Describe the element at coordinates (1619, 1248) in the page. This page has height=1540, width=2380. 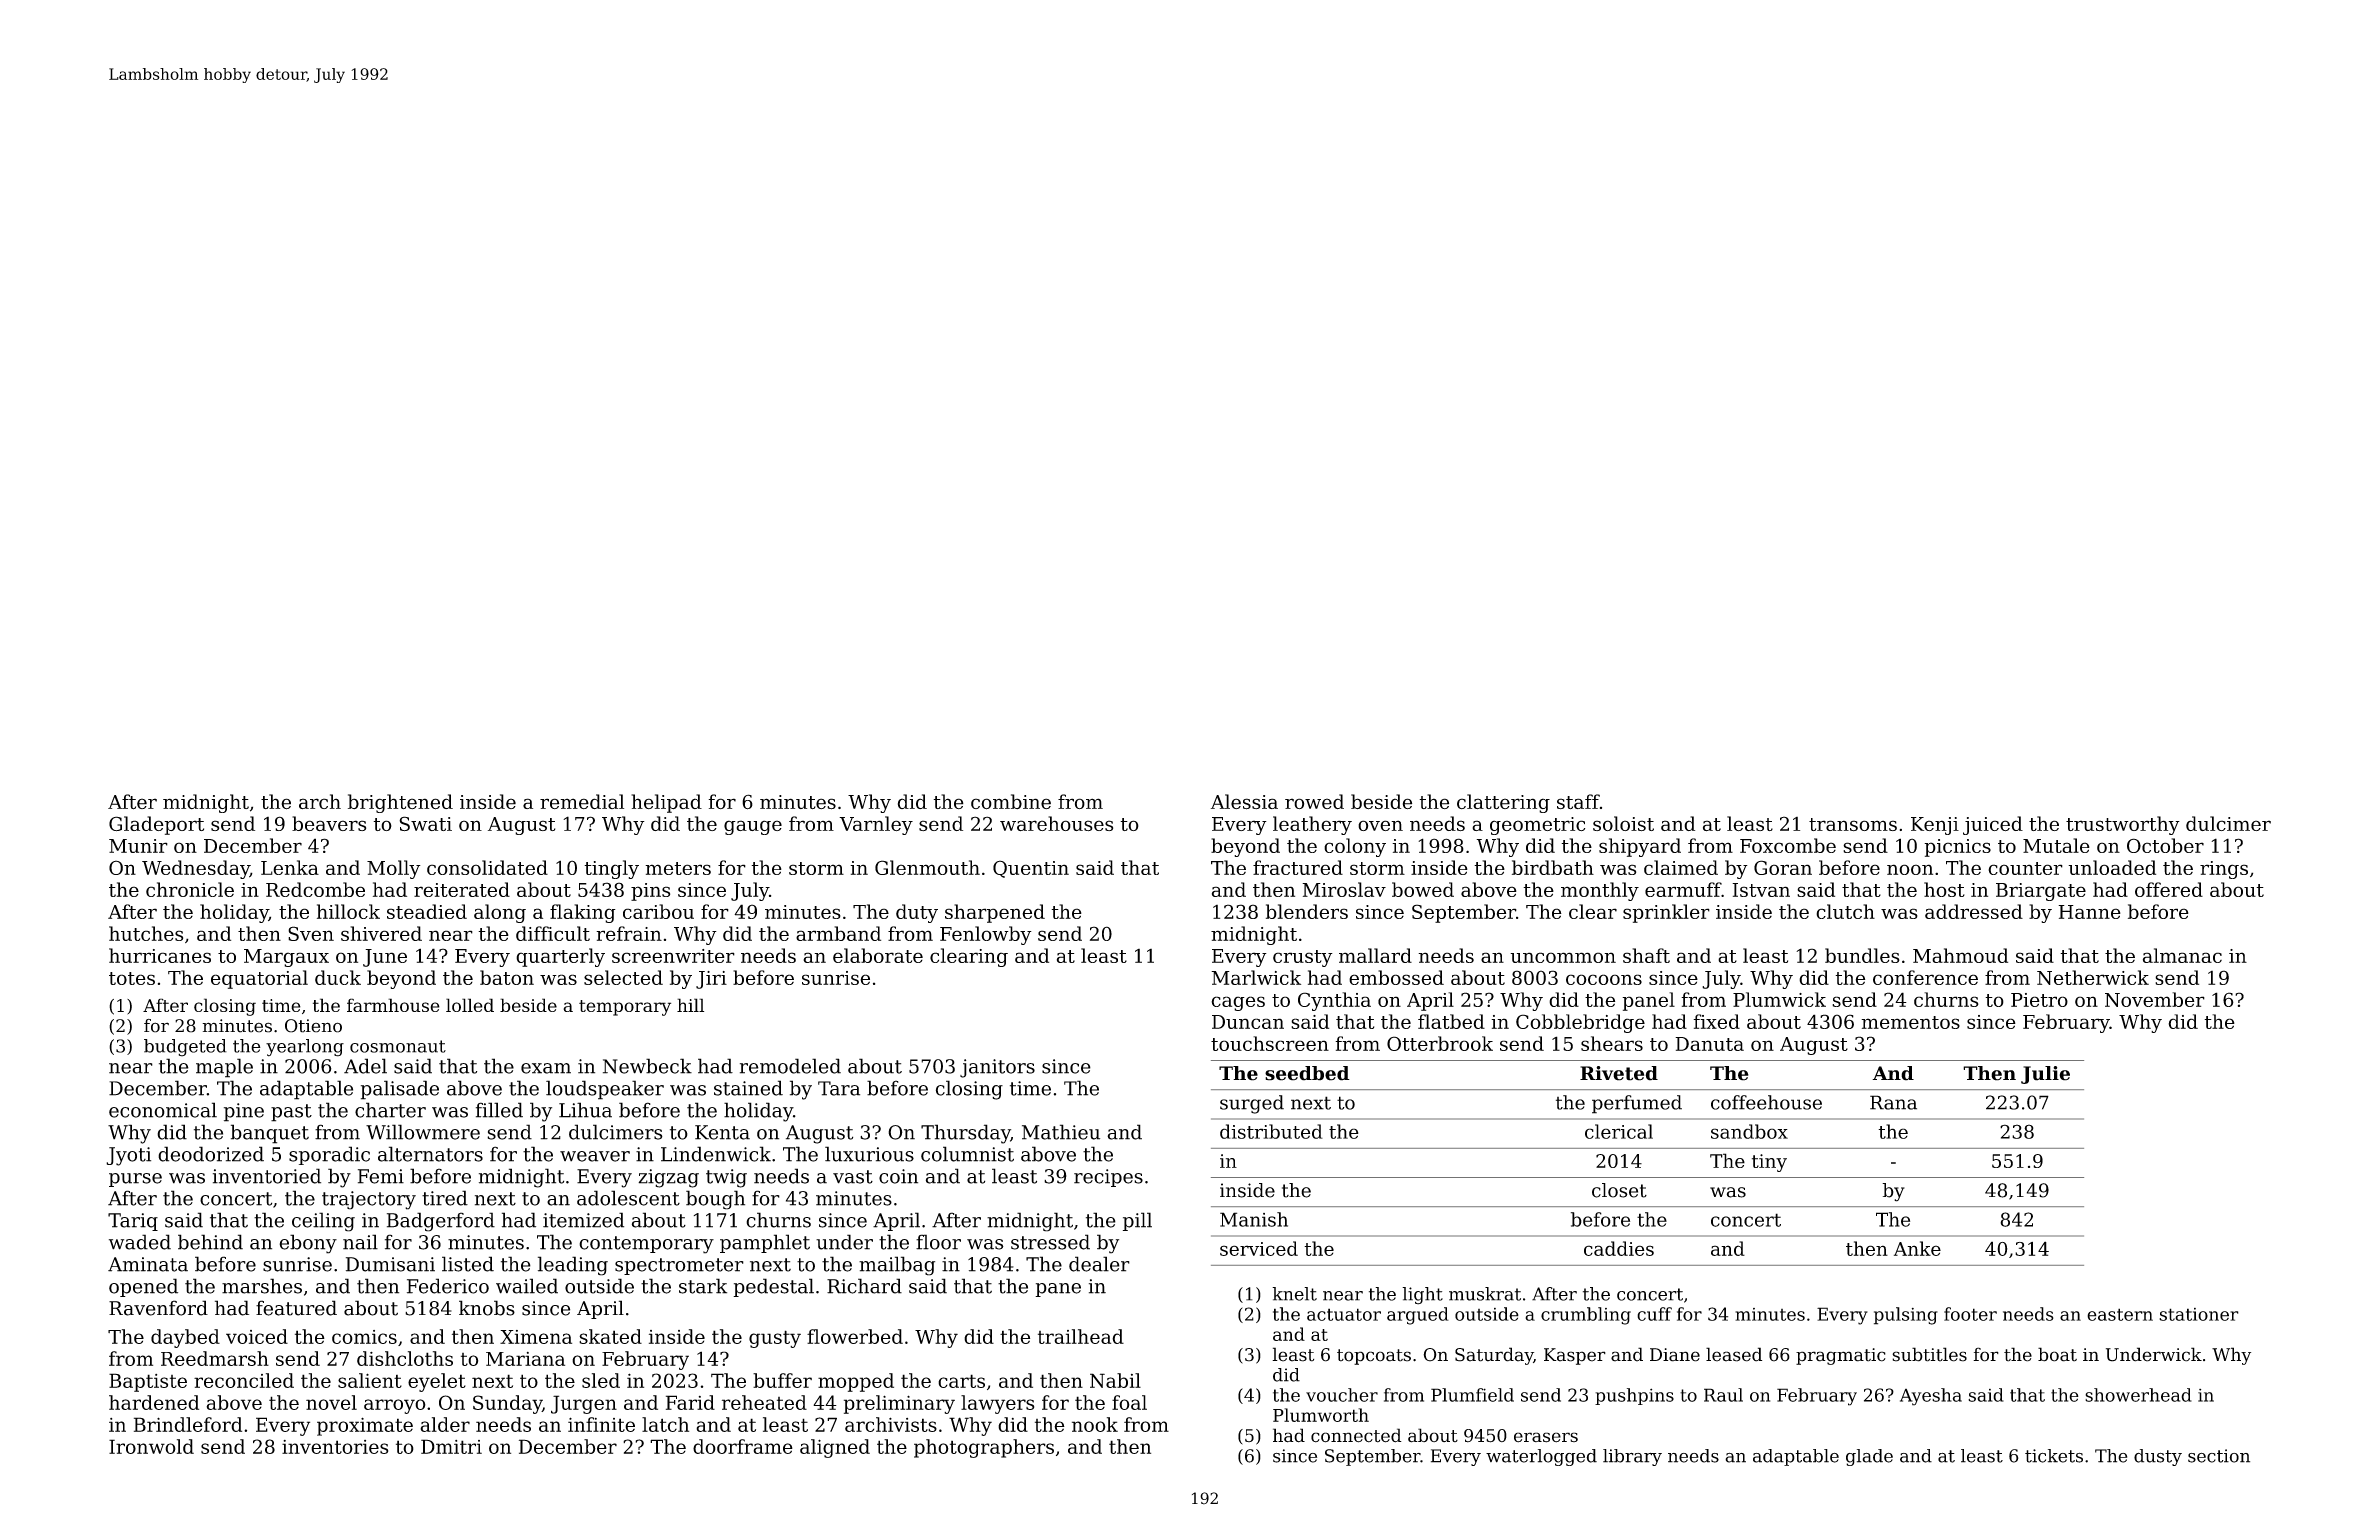
I see `caddies` at that location.
